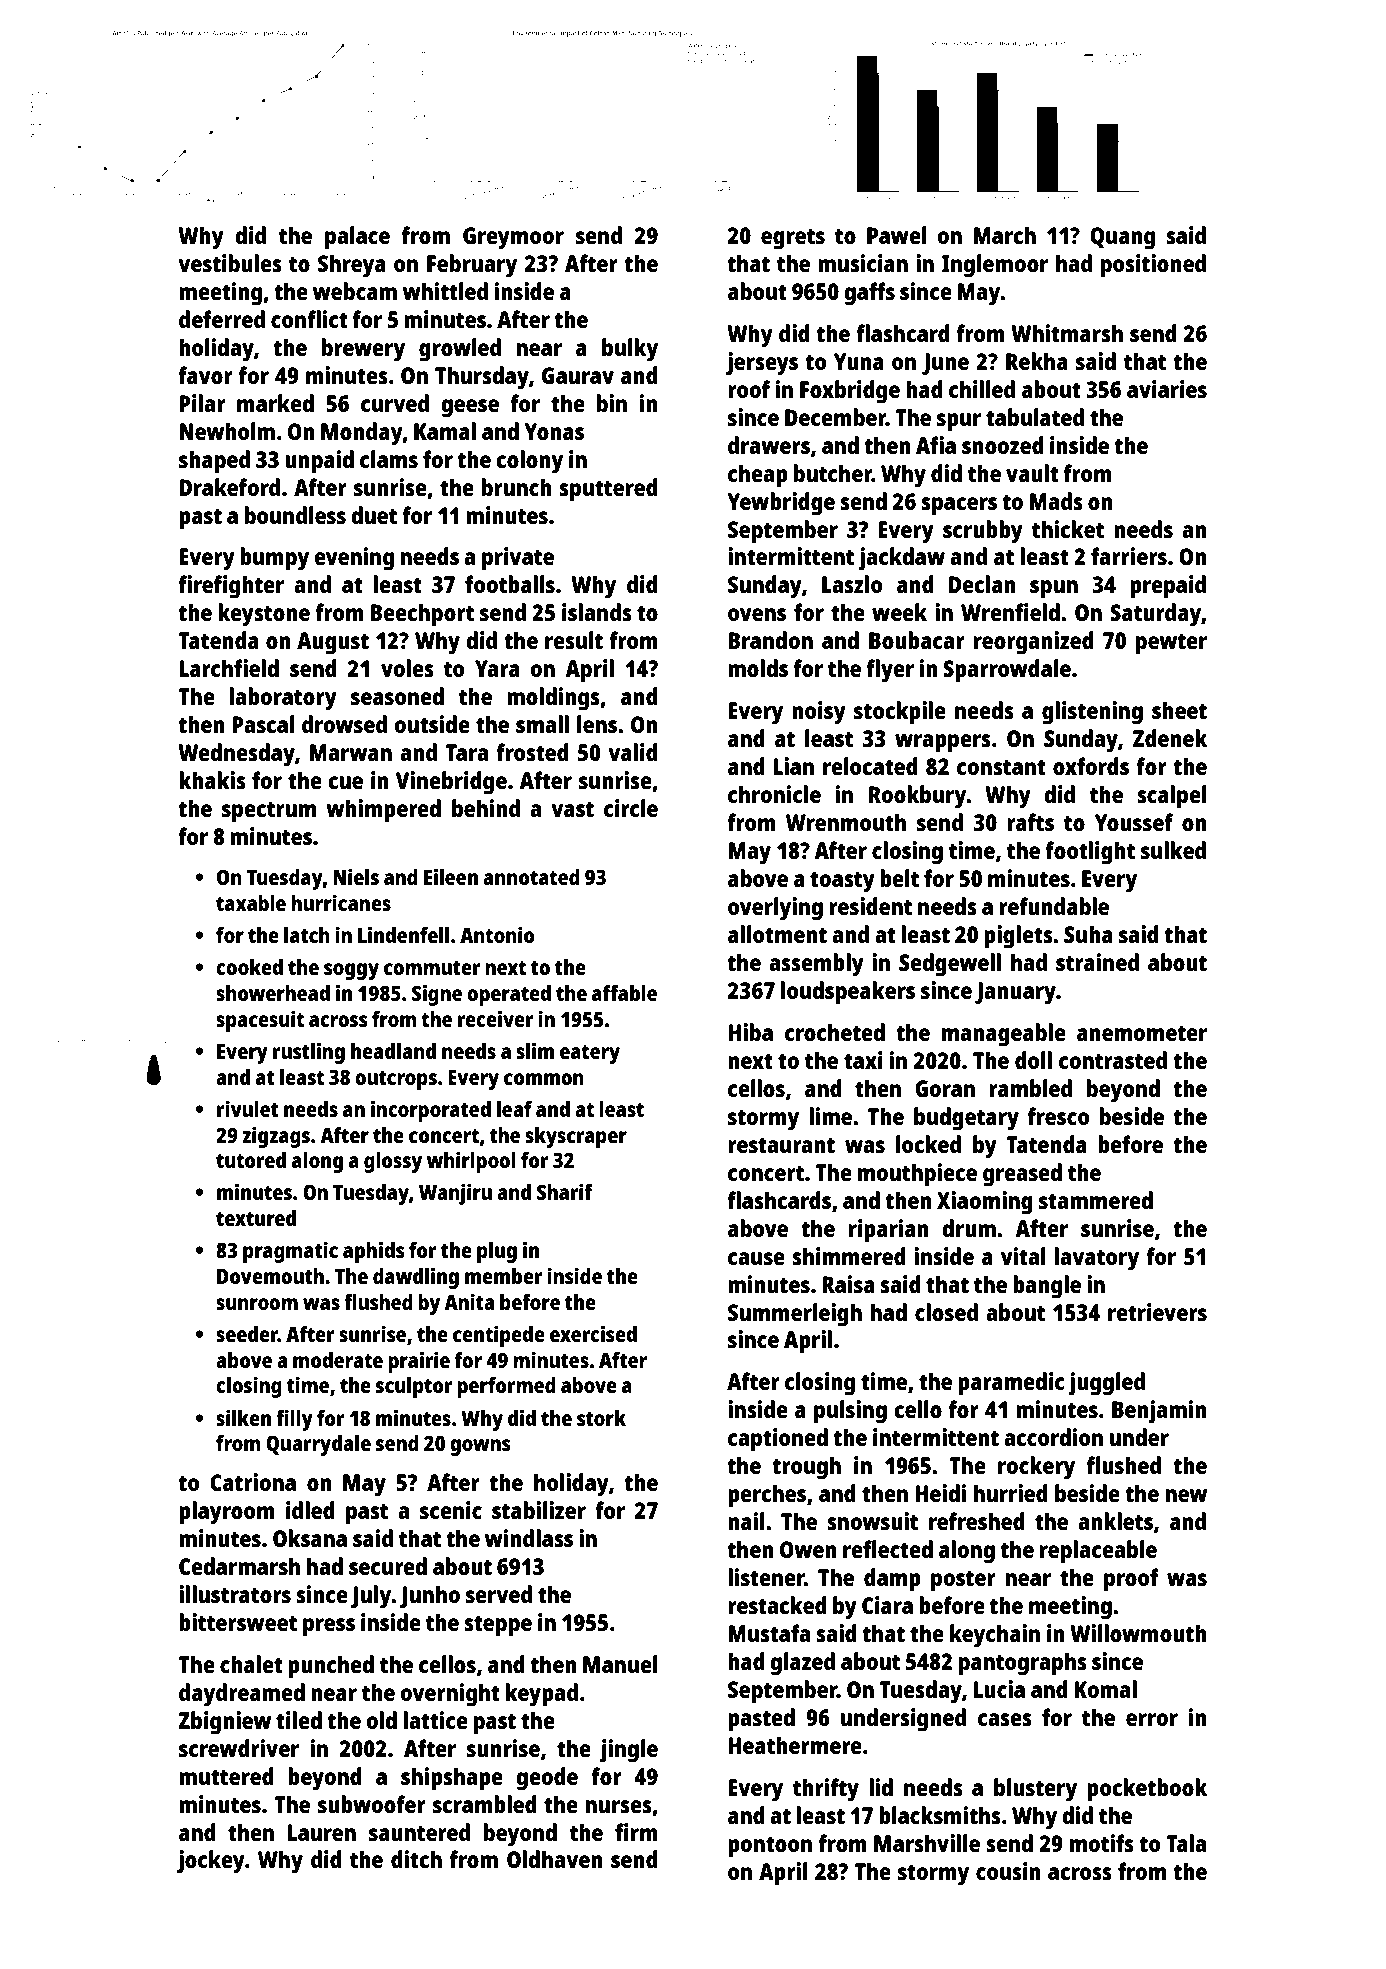  I want to click on circle, so click(631, 808).
